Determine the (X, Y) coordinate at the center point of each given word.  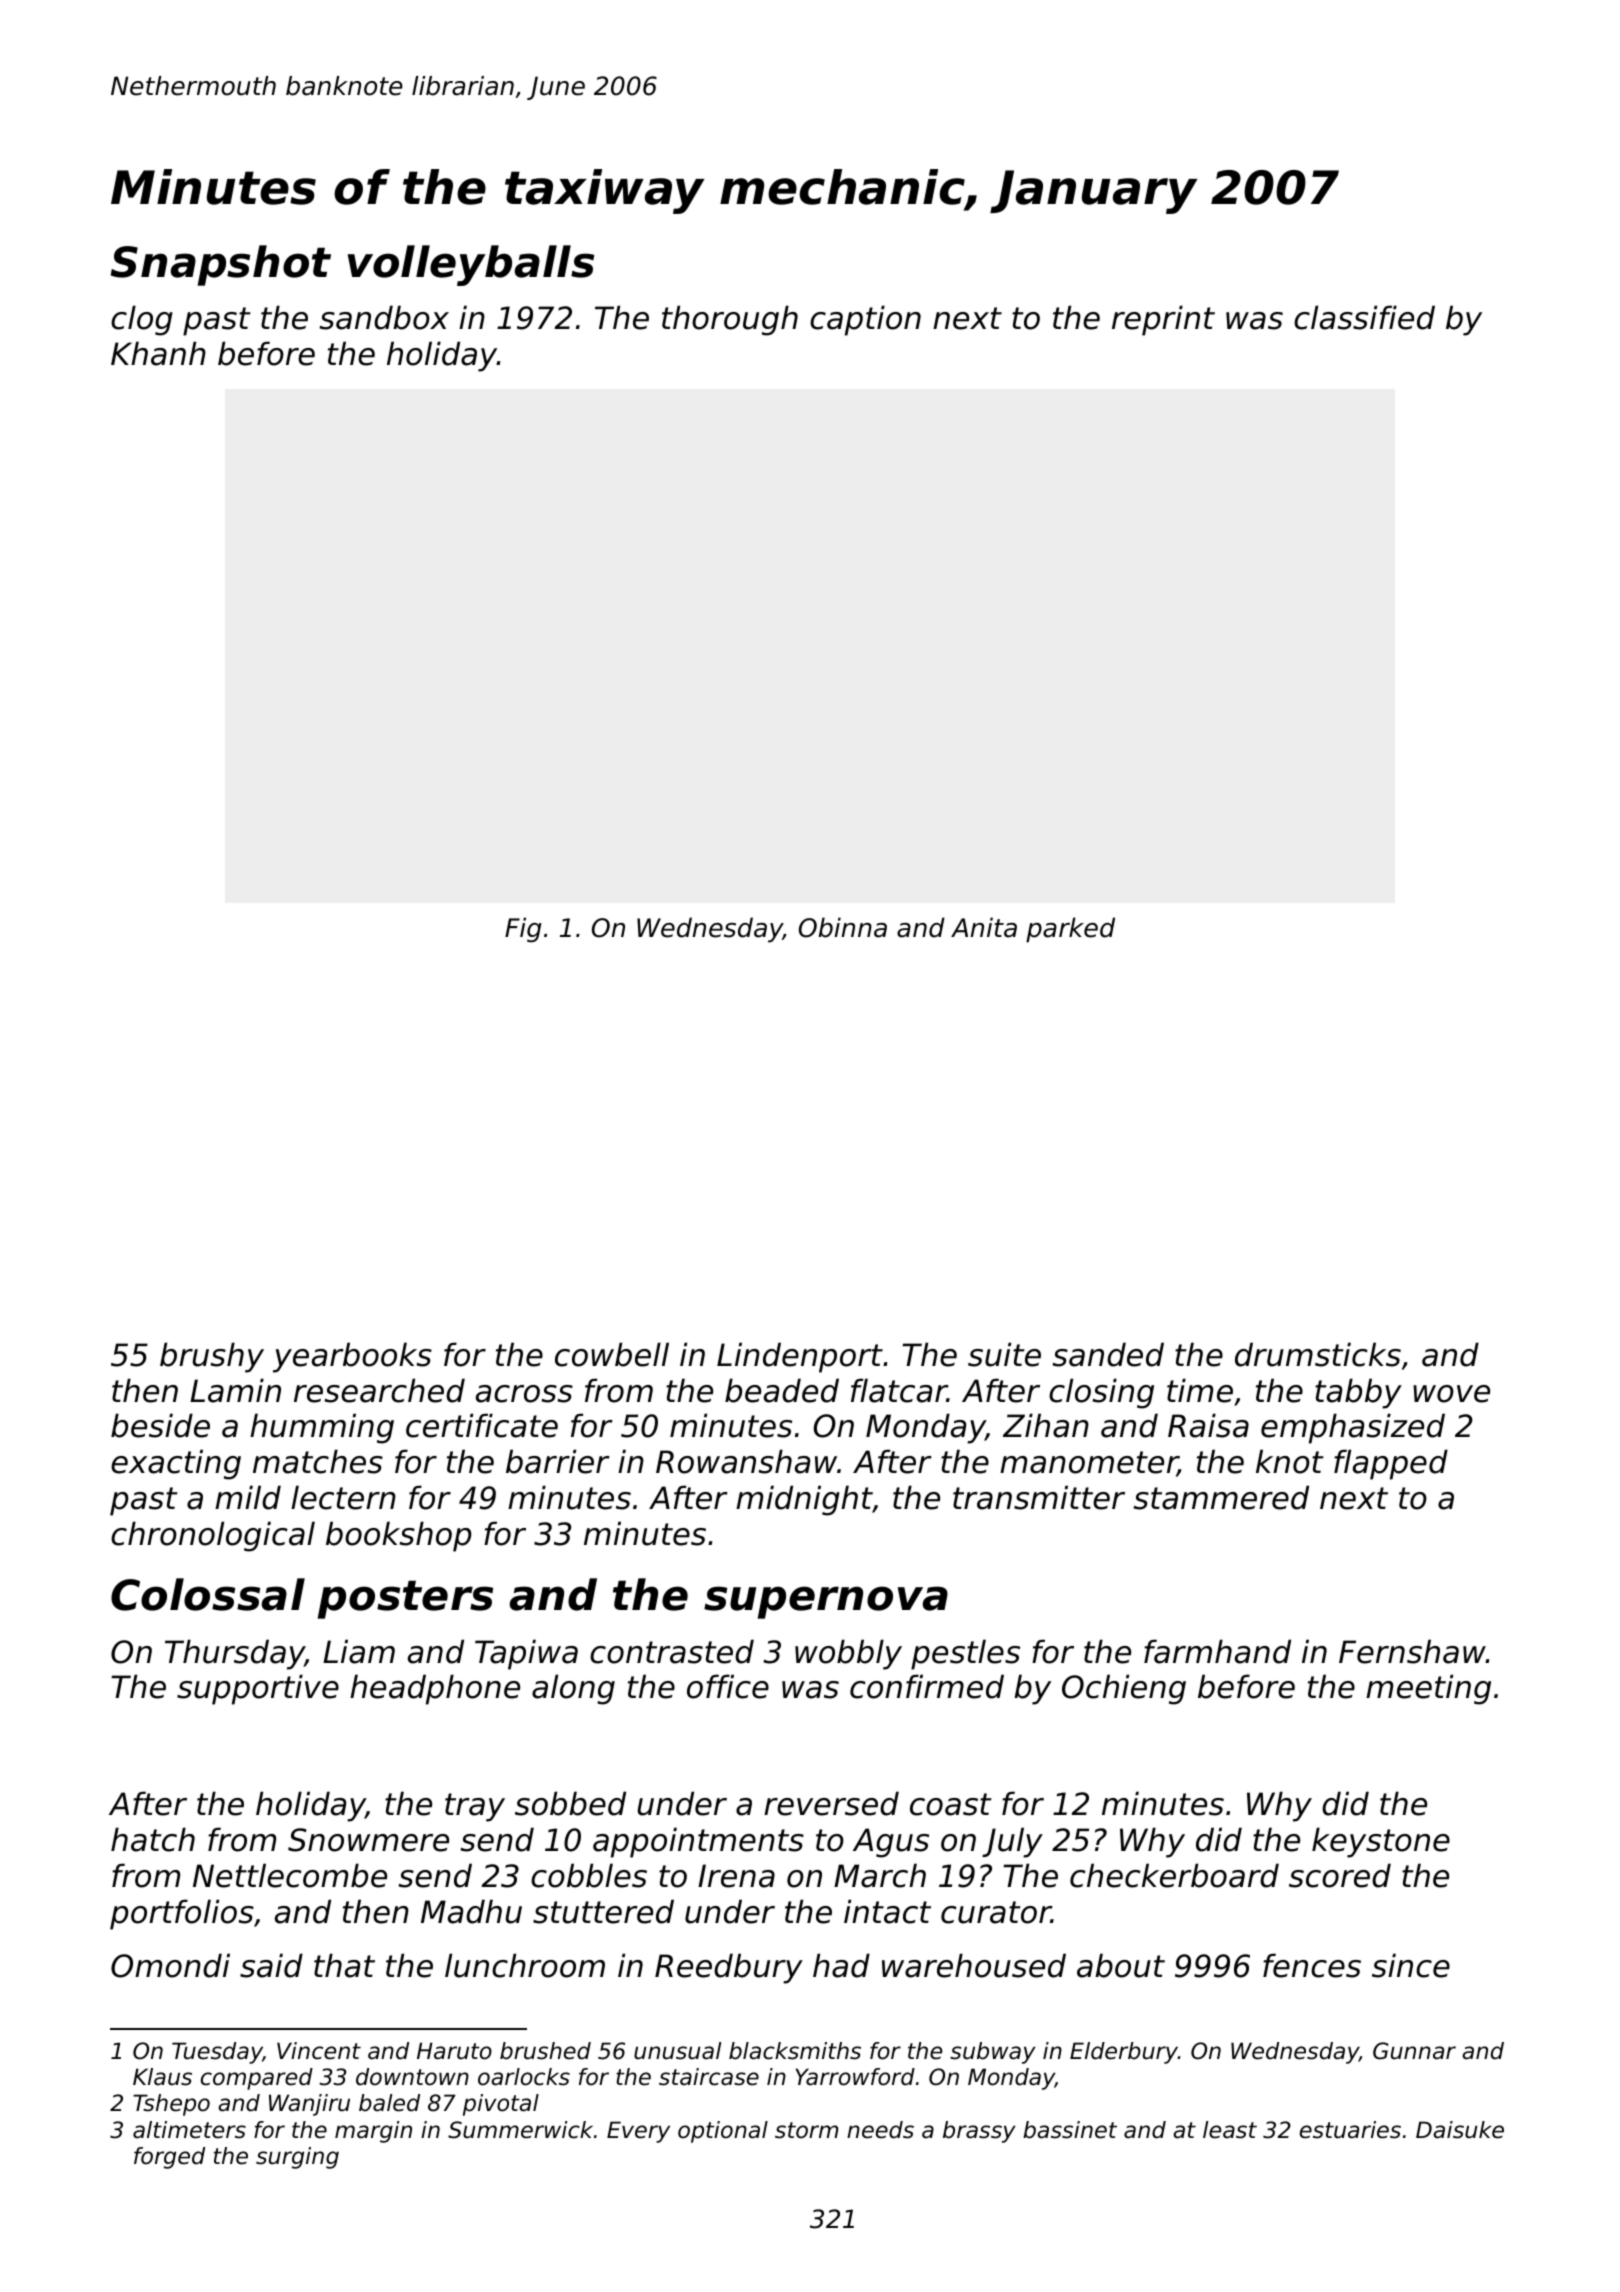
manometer (1089, 1464)
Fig (523, 930)
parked (1070, 930)
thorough (730, 320)
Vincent (319, 2051)
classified (1364, 317)
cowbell (612, 1354)
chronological (213, 1536)
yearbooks (352, 1357)
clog (142, 320)
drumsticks (1318, 1354)
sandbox (384, 317)
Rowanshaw (746, 1461)
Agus (891, 1843)
